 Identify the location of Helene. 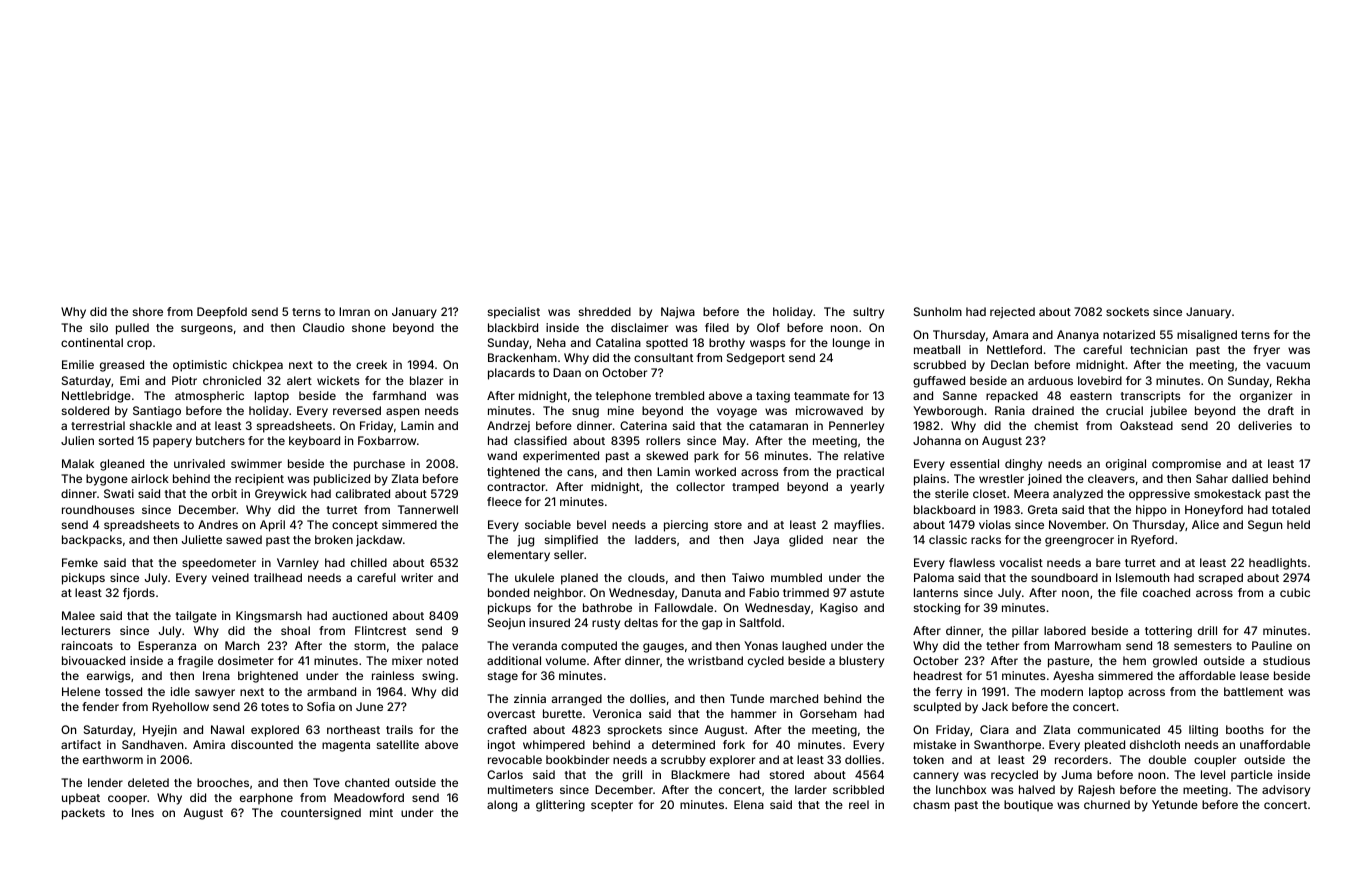
(81, 691).
